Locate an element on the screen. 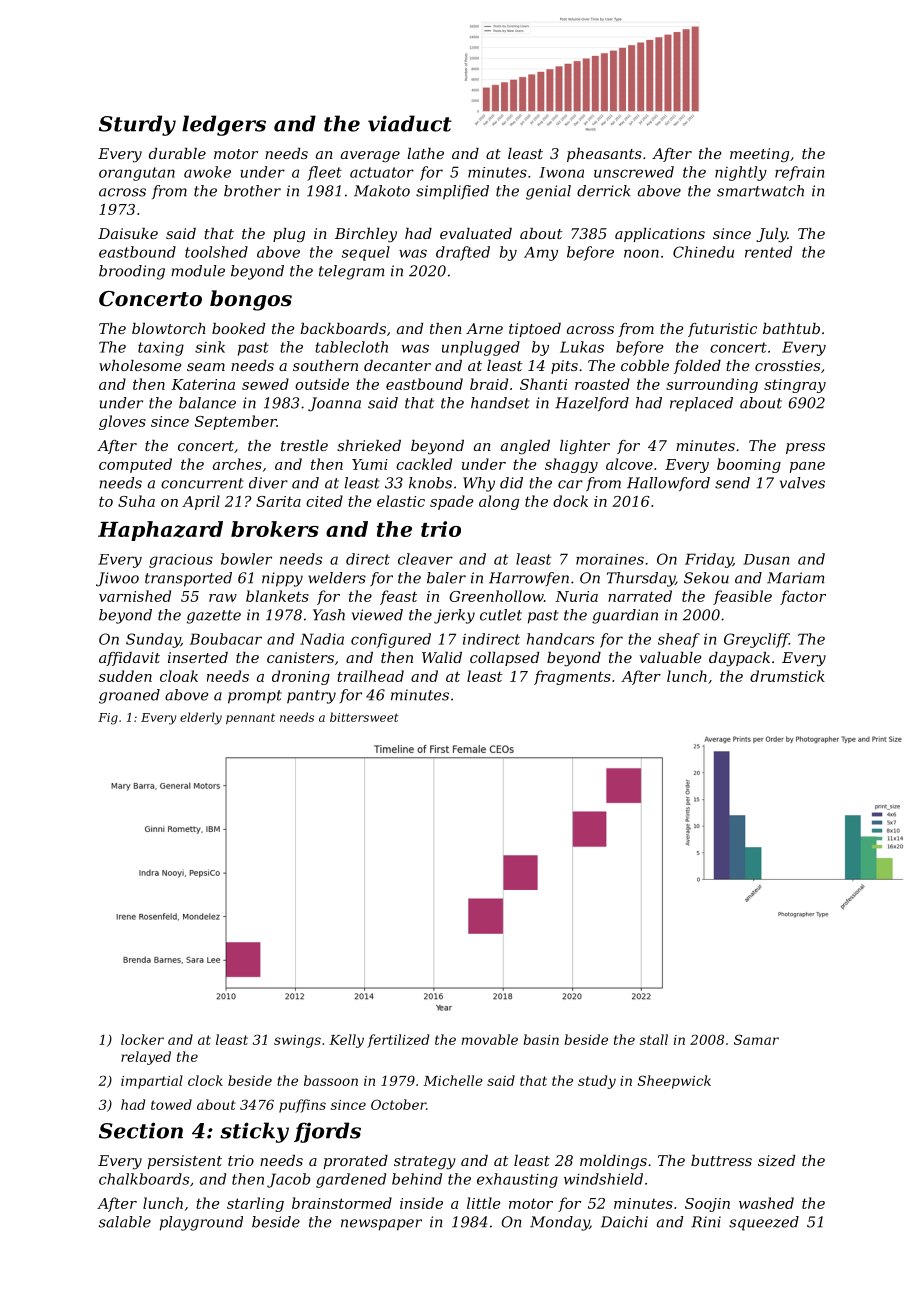 This screenshot has width=924, height=1308. jerky is located at coordinates (454, 616).
